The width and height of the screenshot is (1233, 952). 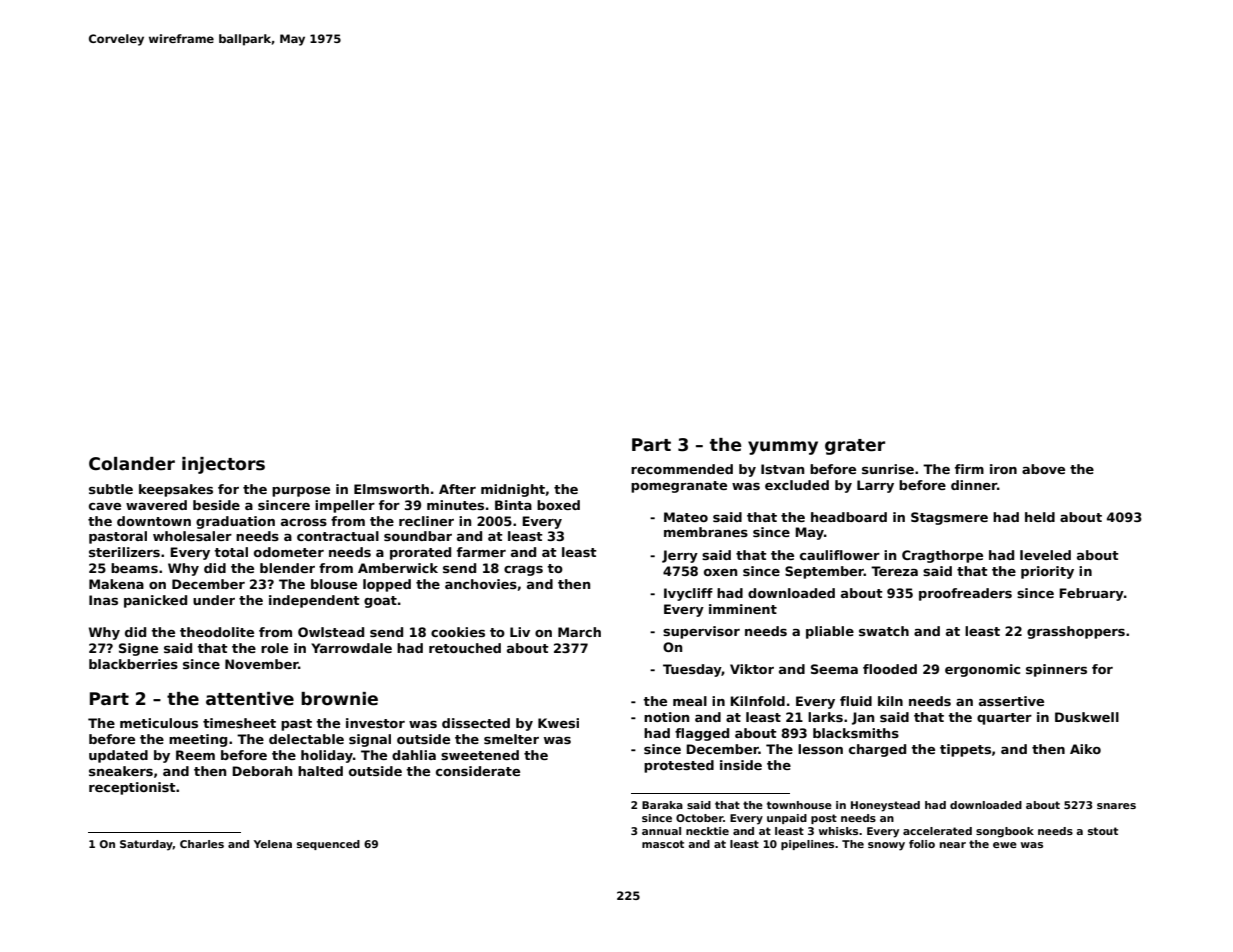 What do you see at coordinates (666, 717) in the screenshot?
I see `notion` at bounding box center [666, 717].
